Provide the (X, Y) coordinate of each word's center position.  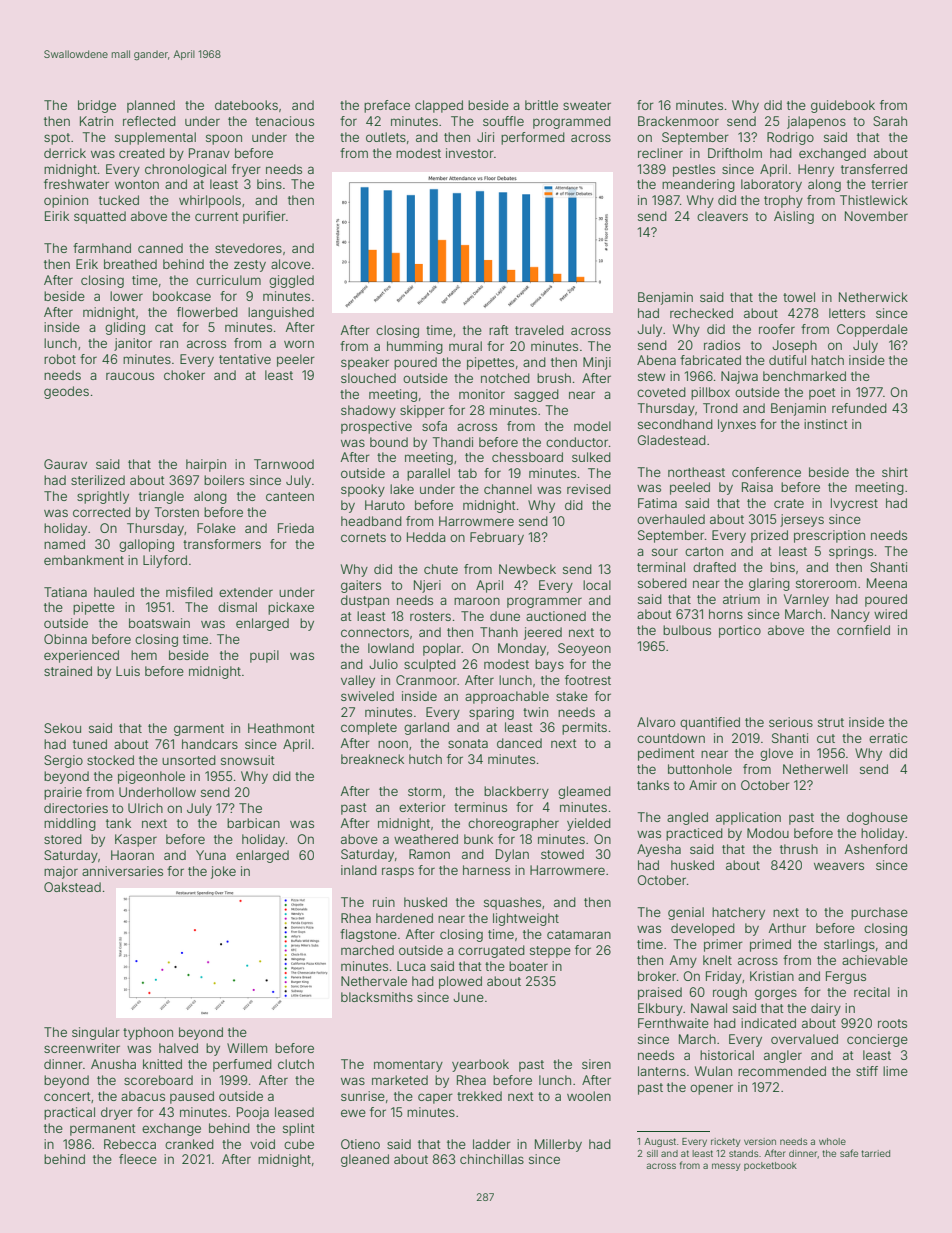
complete (369, 728)
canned (160, 248)
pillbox (710, 393)
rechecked (701, 313)
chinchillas (492, 1159)
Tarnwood (284, 464)
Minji (597, 363)
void (262, 1144)
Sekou (62, 728)
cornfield (863, 630)
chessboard (527, 457)
